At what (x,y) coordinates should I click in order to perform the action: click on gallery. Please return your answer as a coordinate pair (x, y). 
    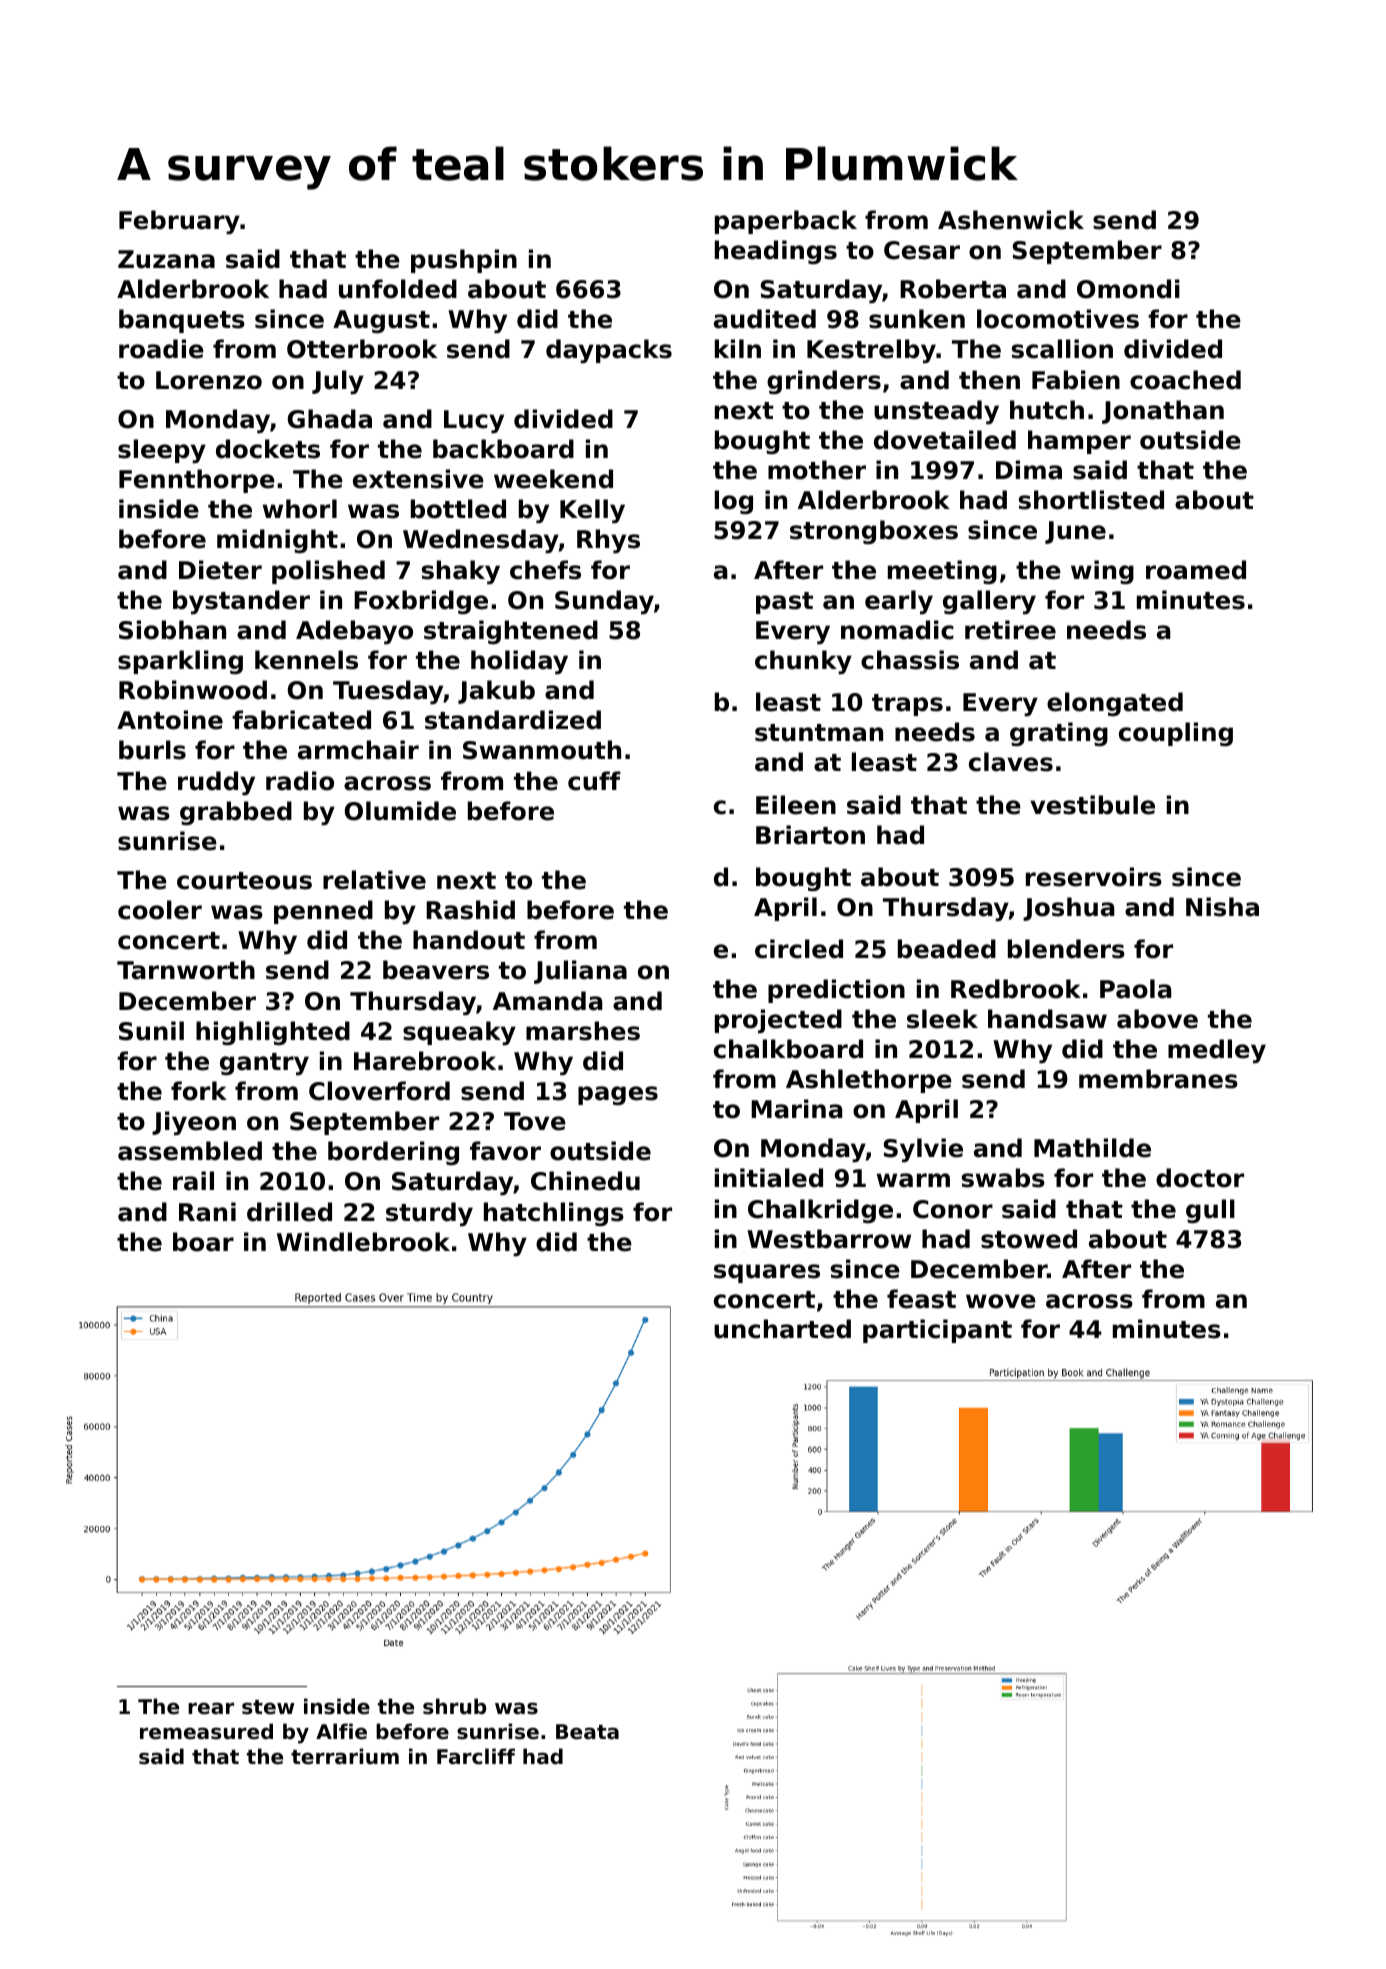
    Looking at the image, I should click on (989, 602).
